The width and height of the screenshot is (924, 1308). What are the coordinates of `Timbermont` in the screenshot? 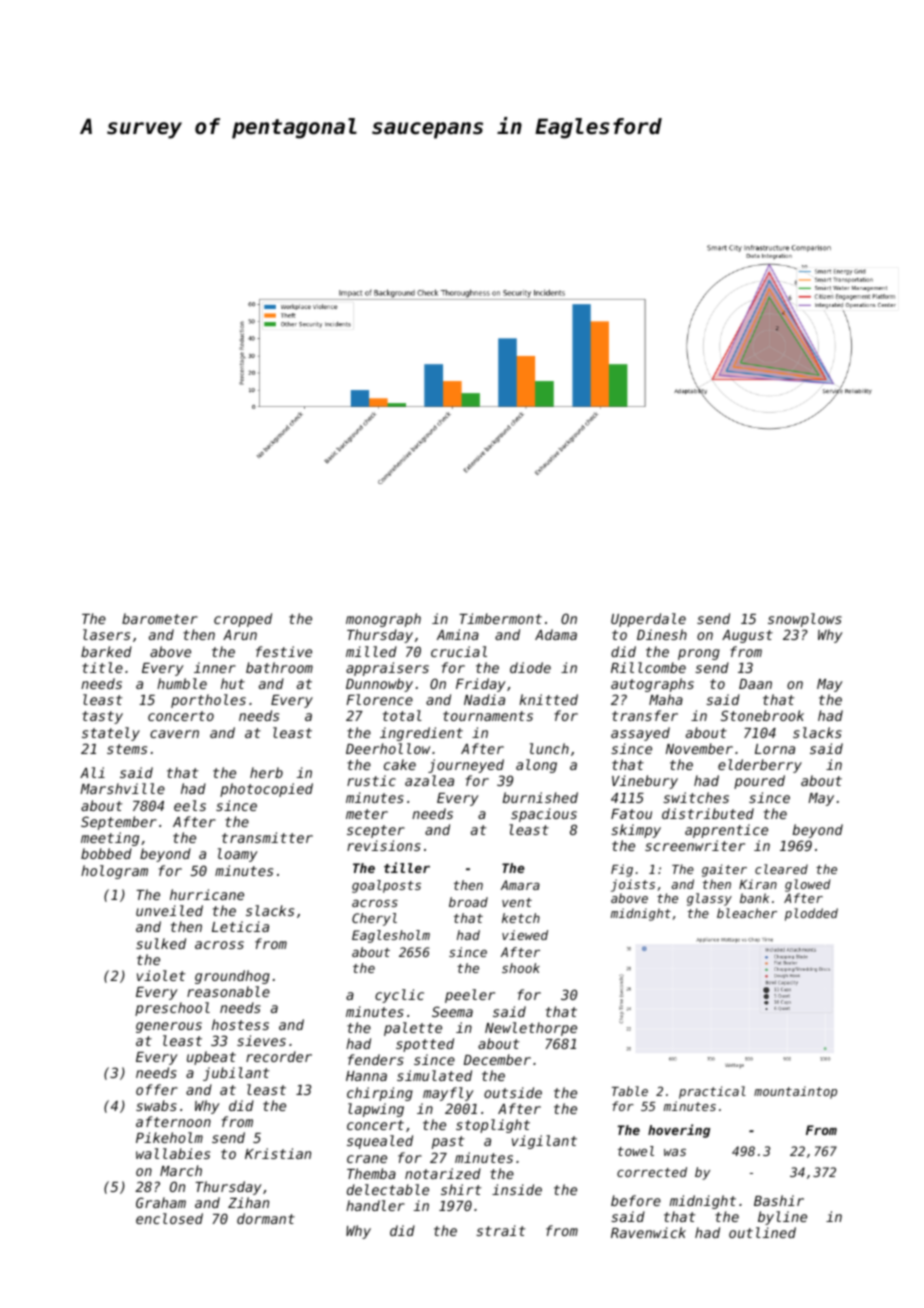 It's located at (500, 618).
